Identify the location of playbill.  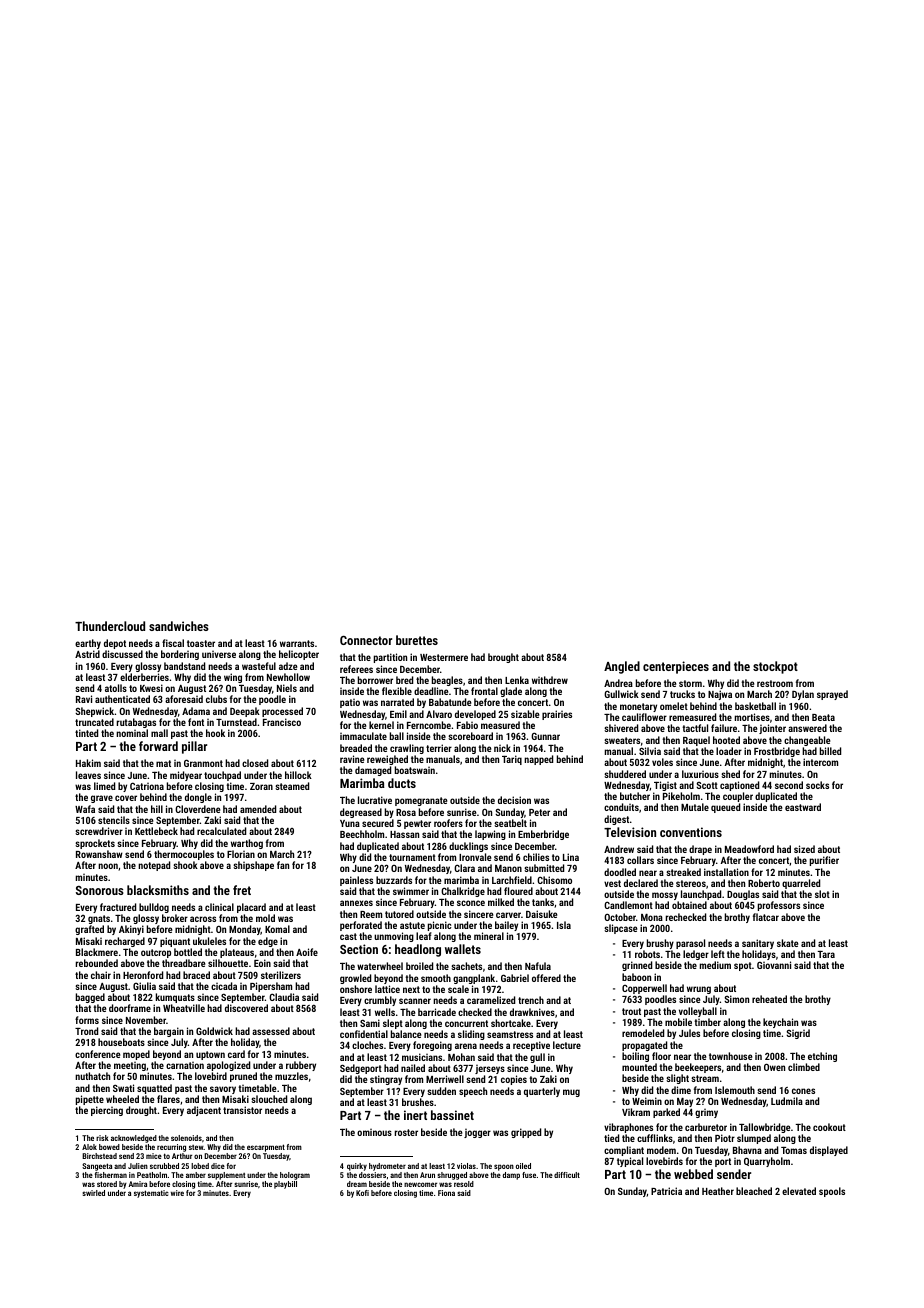
(285, 1185).
